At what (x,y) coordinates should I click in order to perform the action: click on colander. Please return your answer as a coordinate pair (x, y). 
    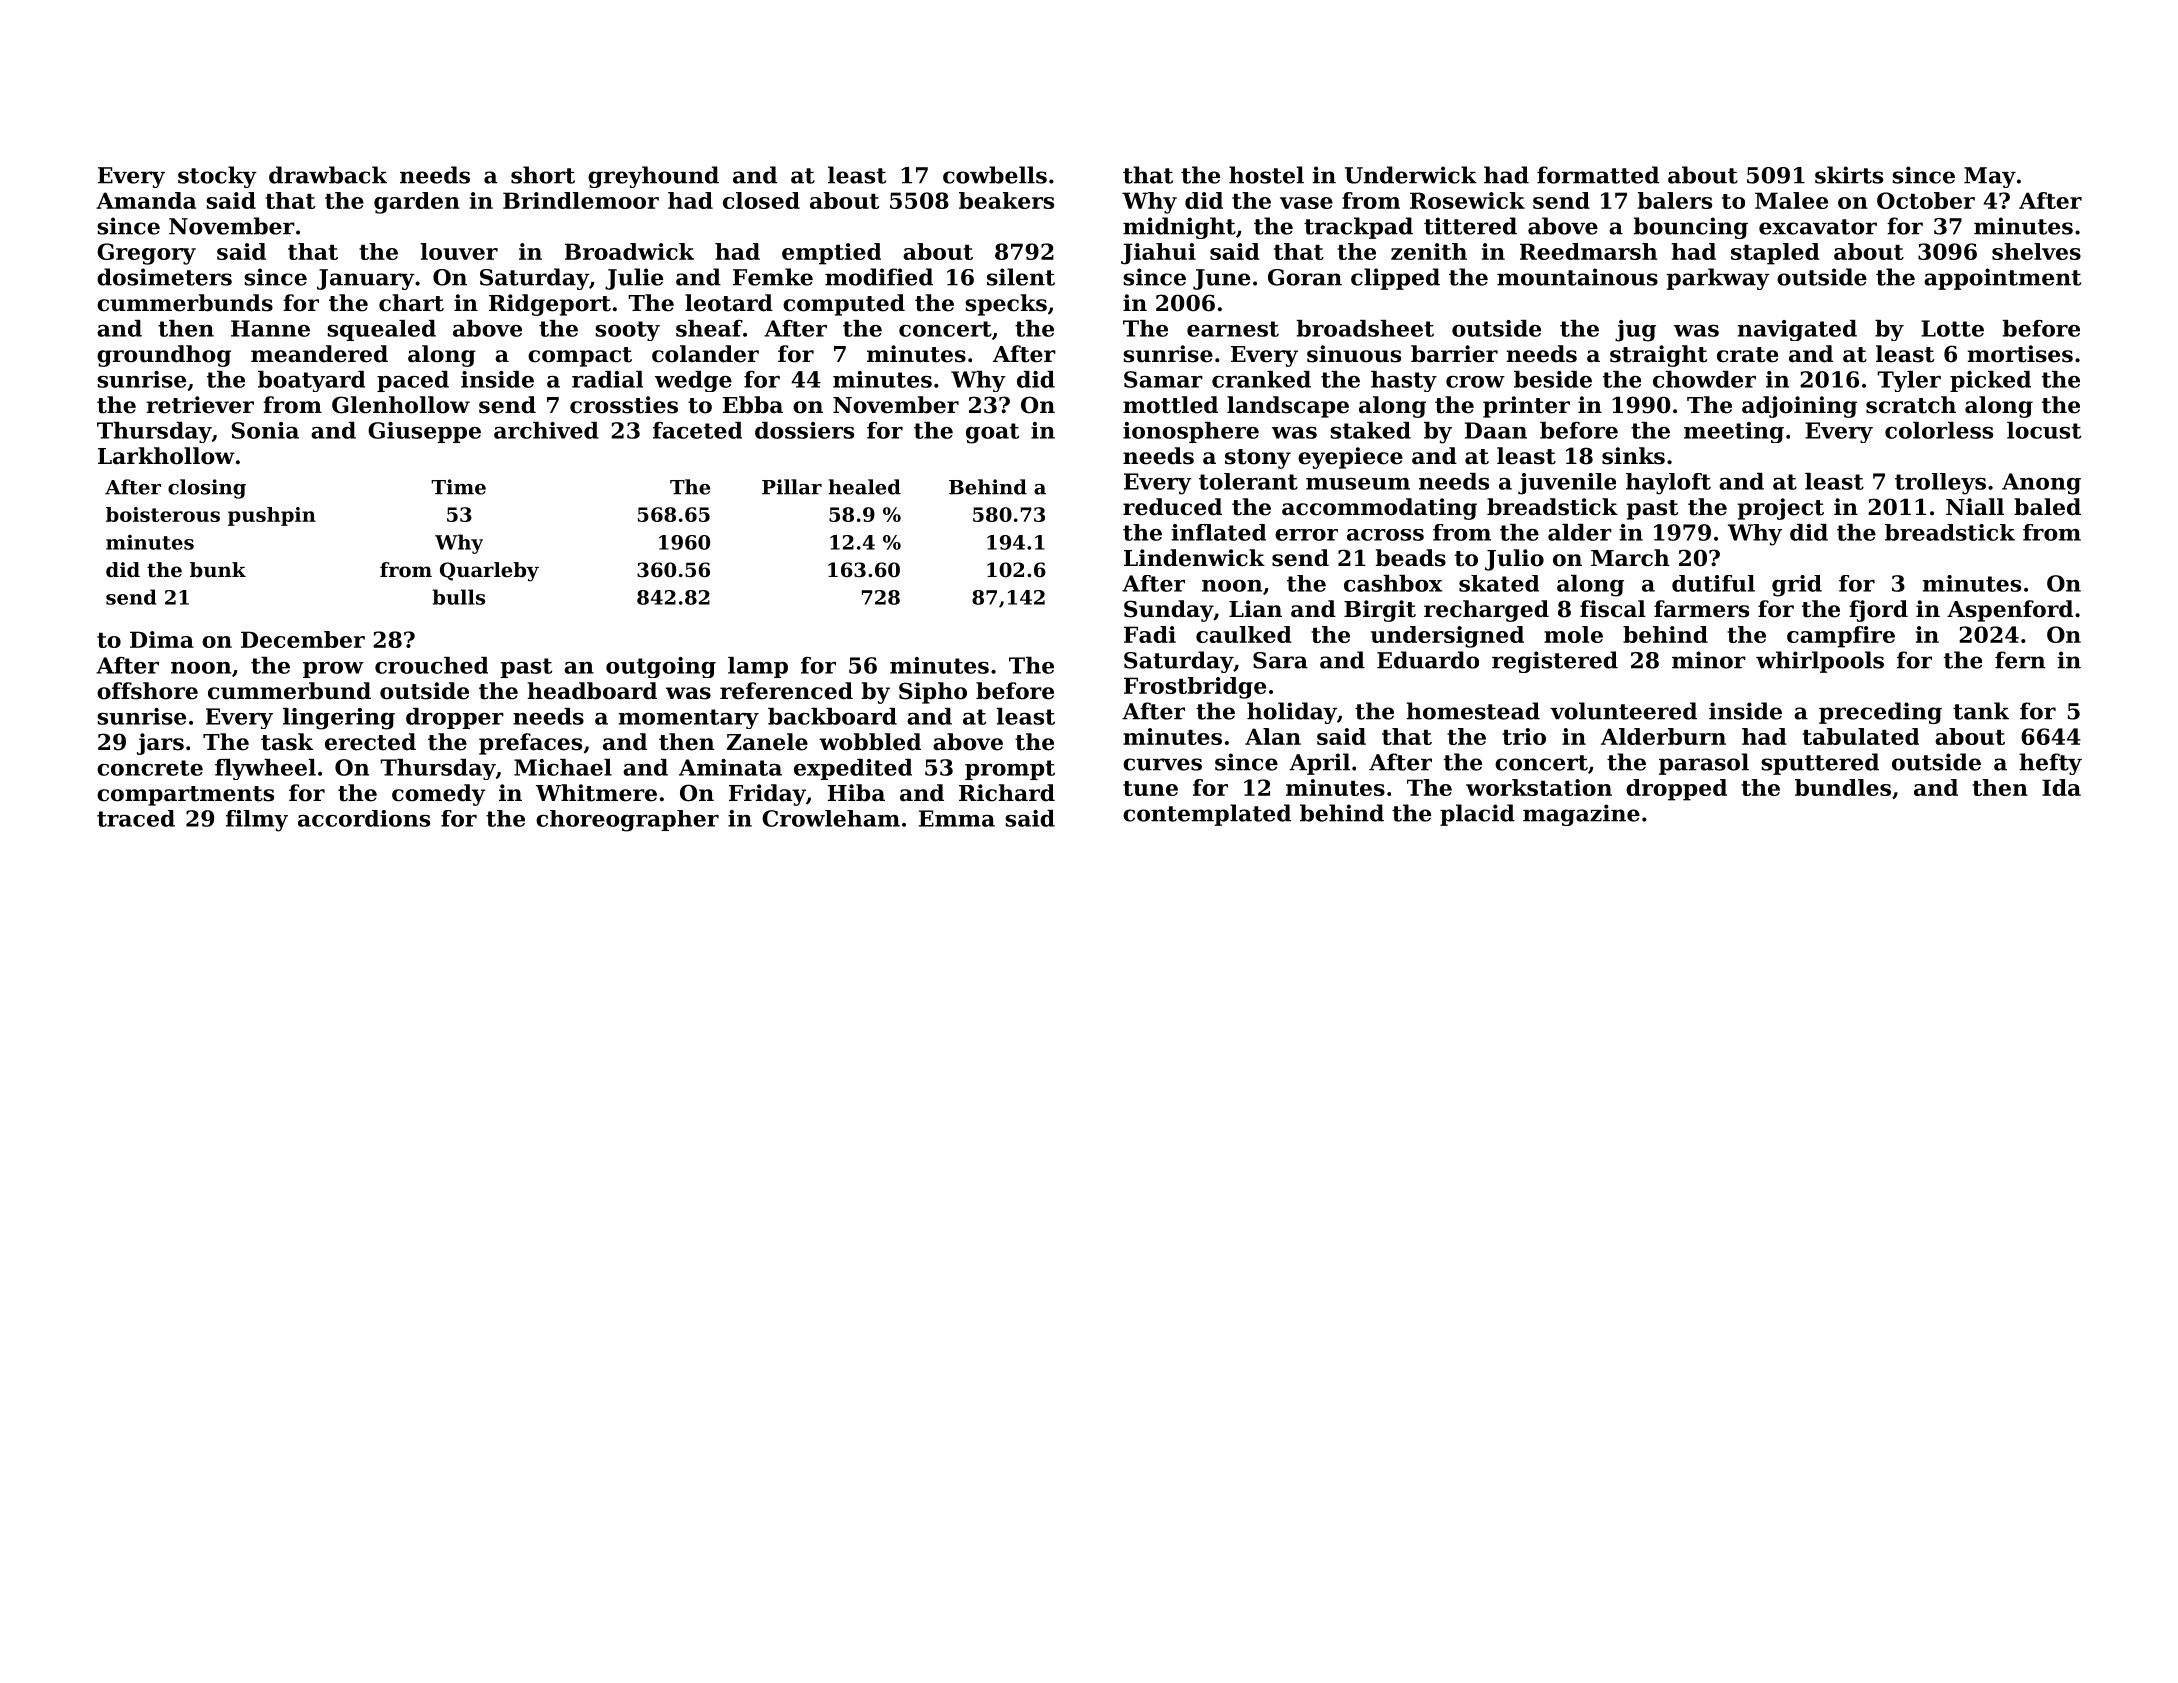
    Looking at the image, I should click on (705, 354).
